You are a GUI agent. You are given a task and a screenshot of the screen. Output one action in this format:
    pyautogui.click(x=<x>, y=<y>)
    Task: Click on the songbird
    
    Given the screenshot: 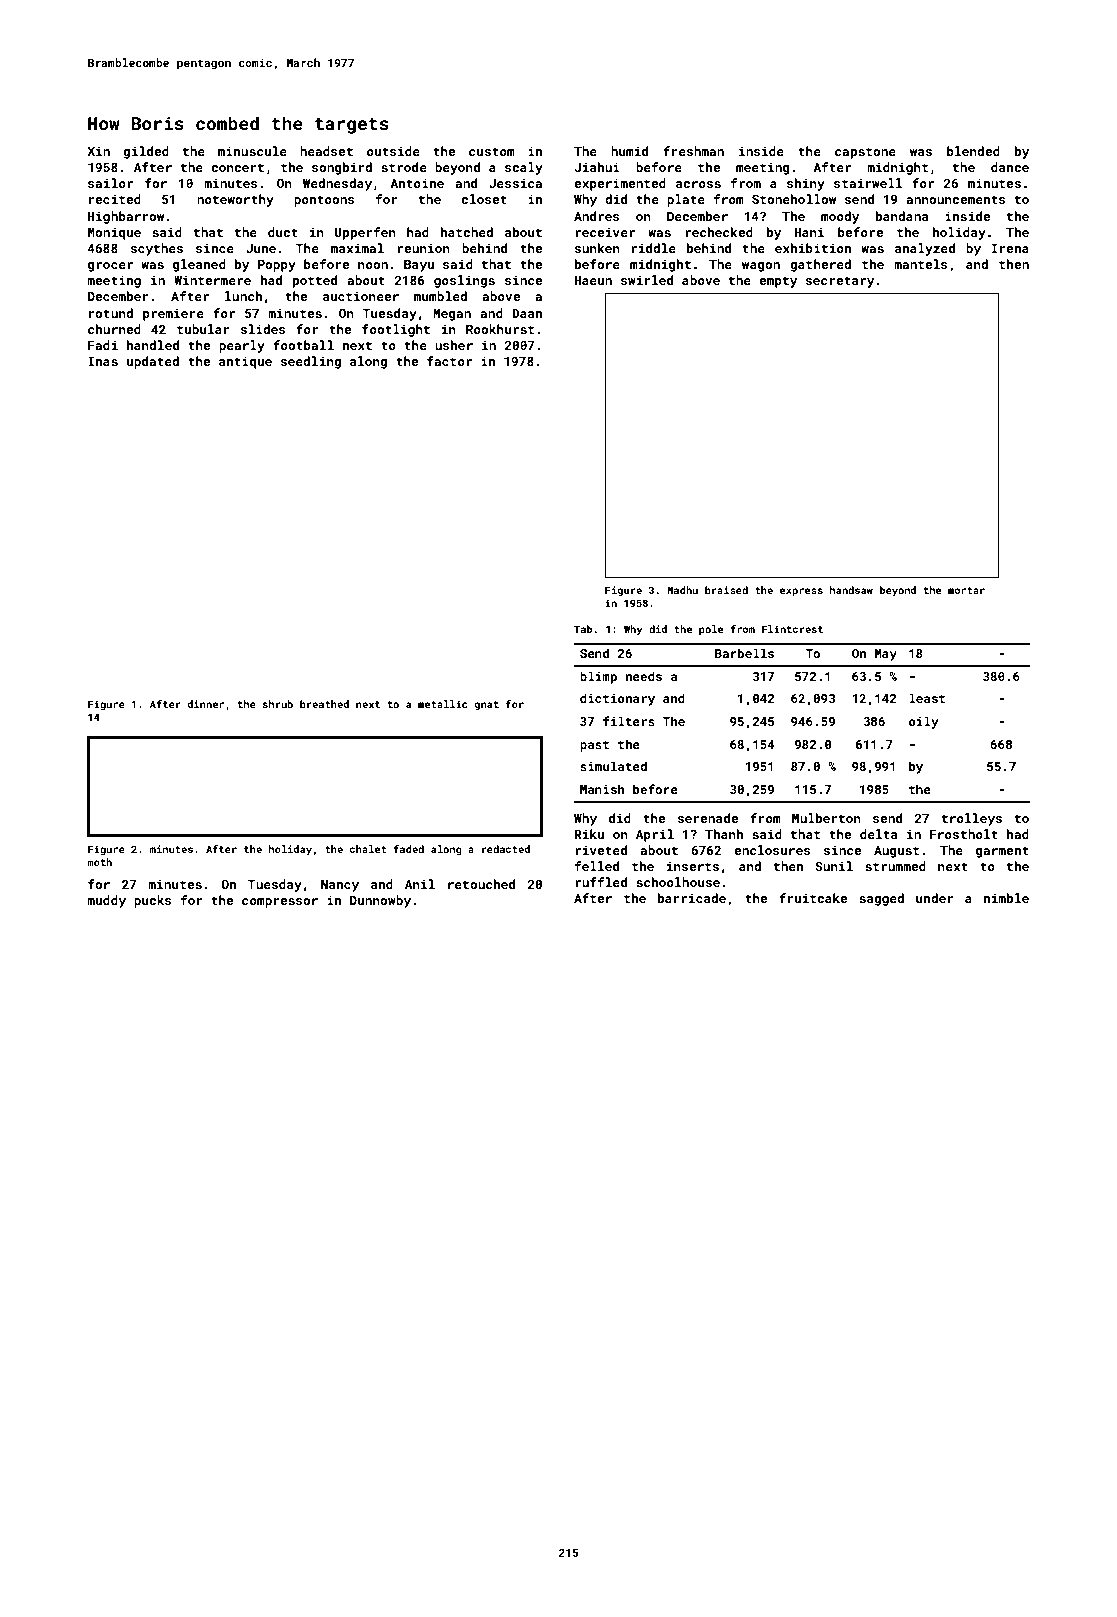 What is the action you would take?
    pyautogui.click(x=342, y=168)
